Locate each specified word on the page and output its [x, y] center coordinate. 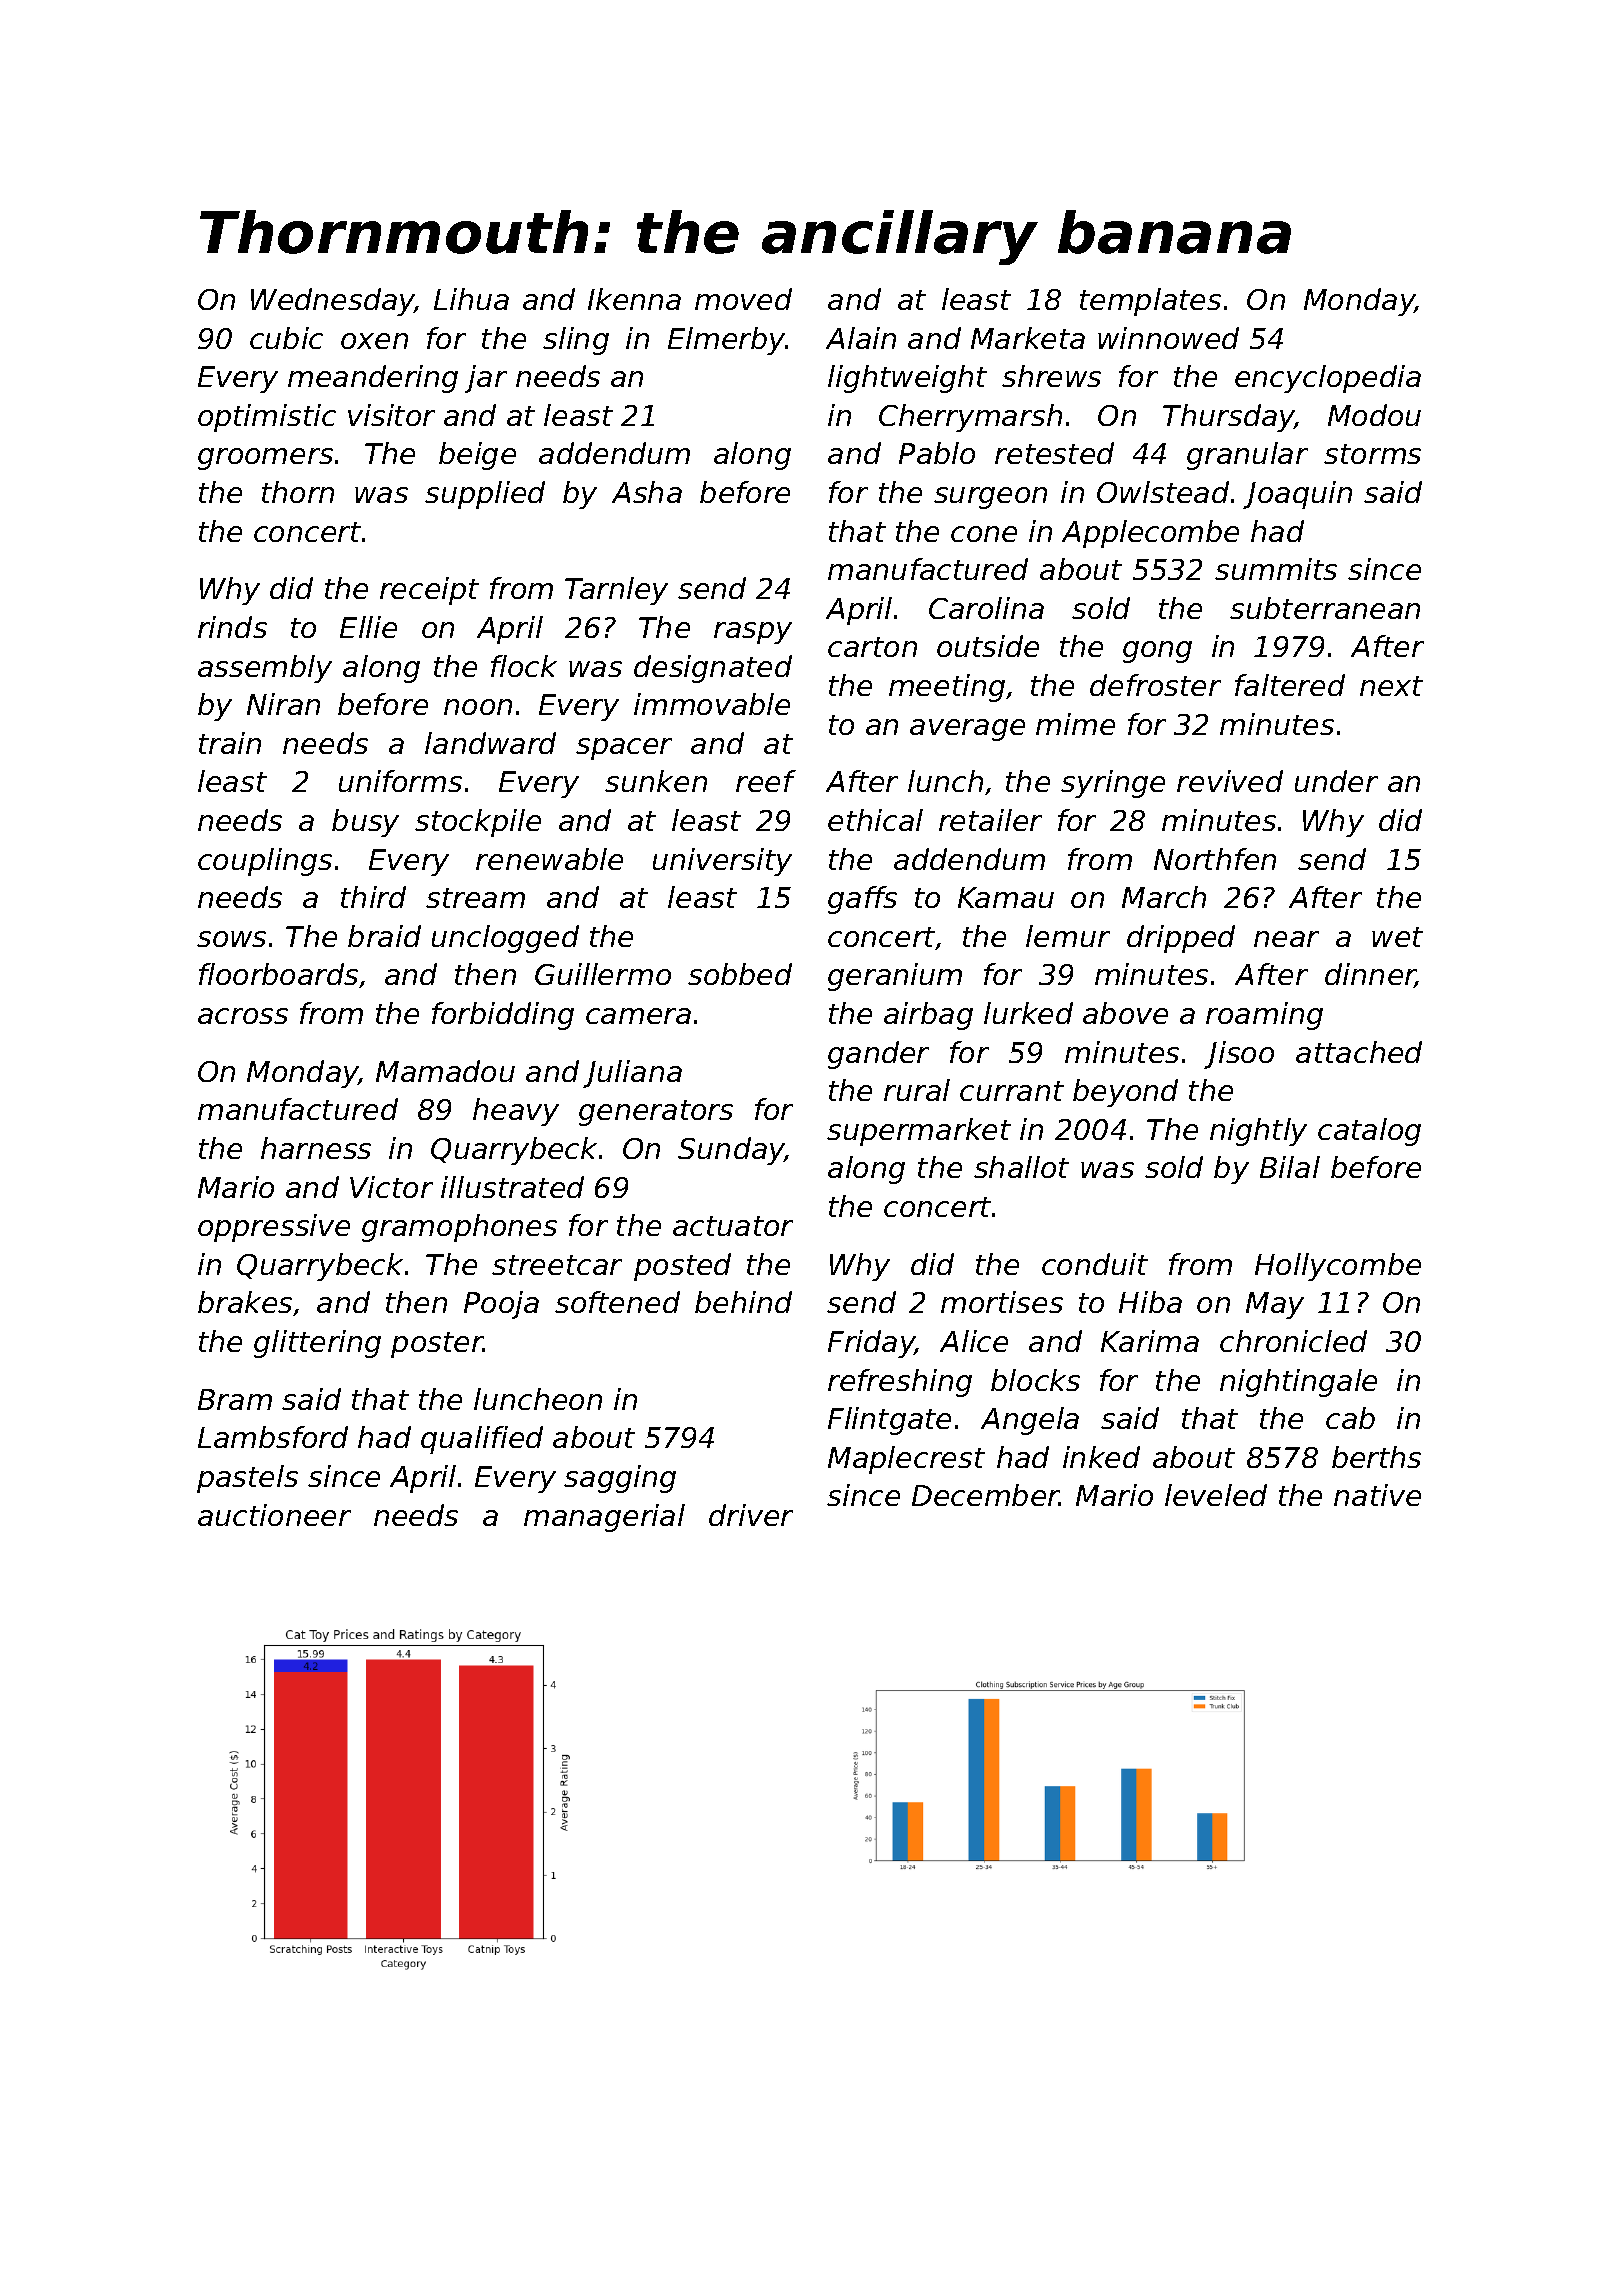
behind [743, 1302]
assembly [265, 669]
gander [878, 1055]
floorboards [278, 974]
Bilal [1290, 1167]
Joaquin [1297, 495]
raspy [753, 633]
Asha [647, 492]
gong [1157, 652]
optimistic [267, 418]
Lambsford [273, 1437]
